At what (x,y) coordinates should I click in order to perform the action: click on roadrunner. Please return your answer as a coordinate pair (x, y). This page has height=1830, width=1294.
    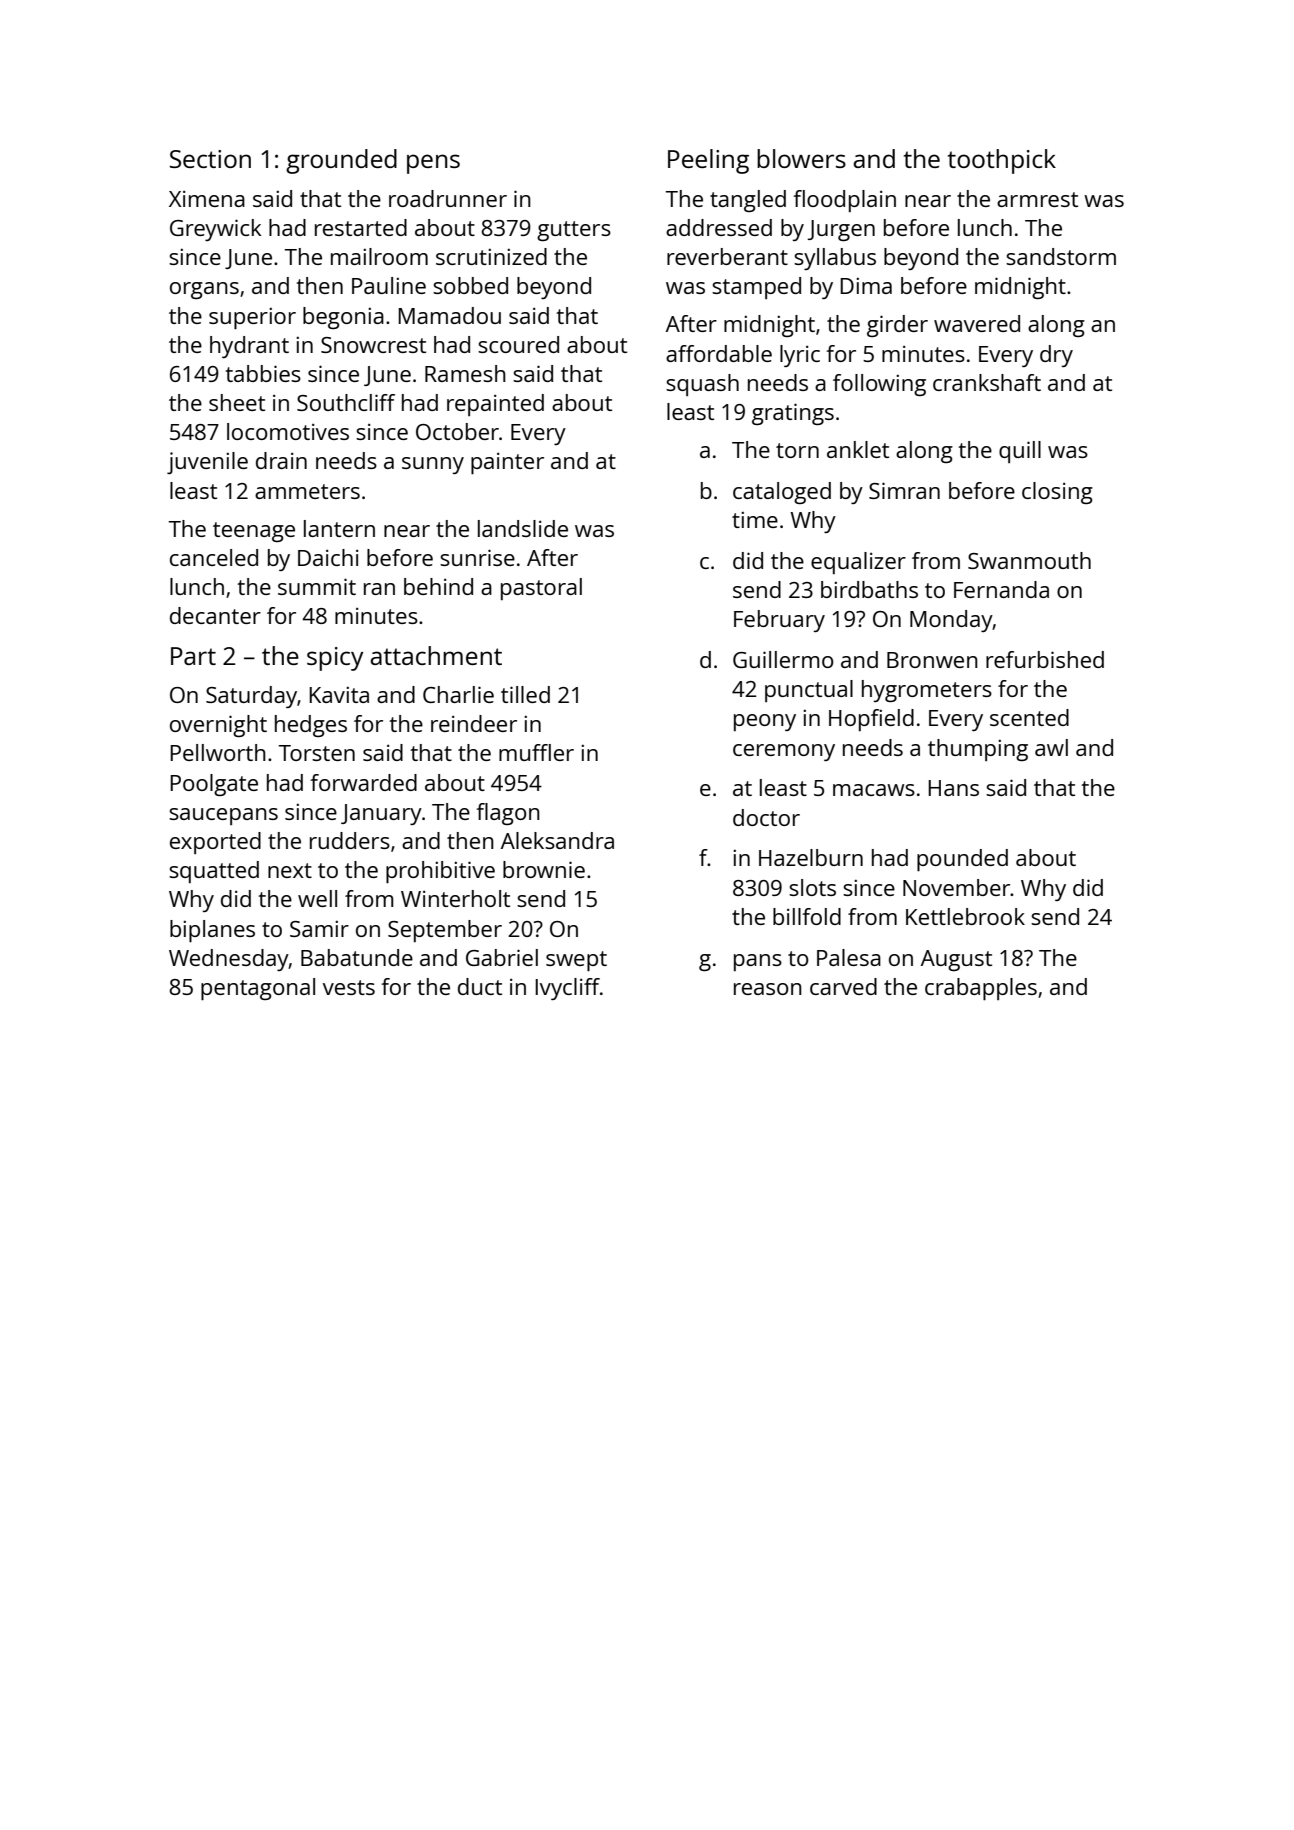
    Looking at the image, I should click on (448, 198).
